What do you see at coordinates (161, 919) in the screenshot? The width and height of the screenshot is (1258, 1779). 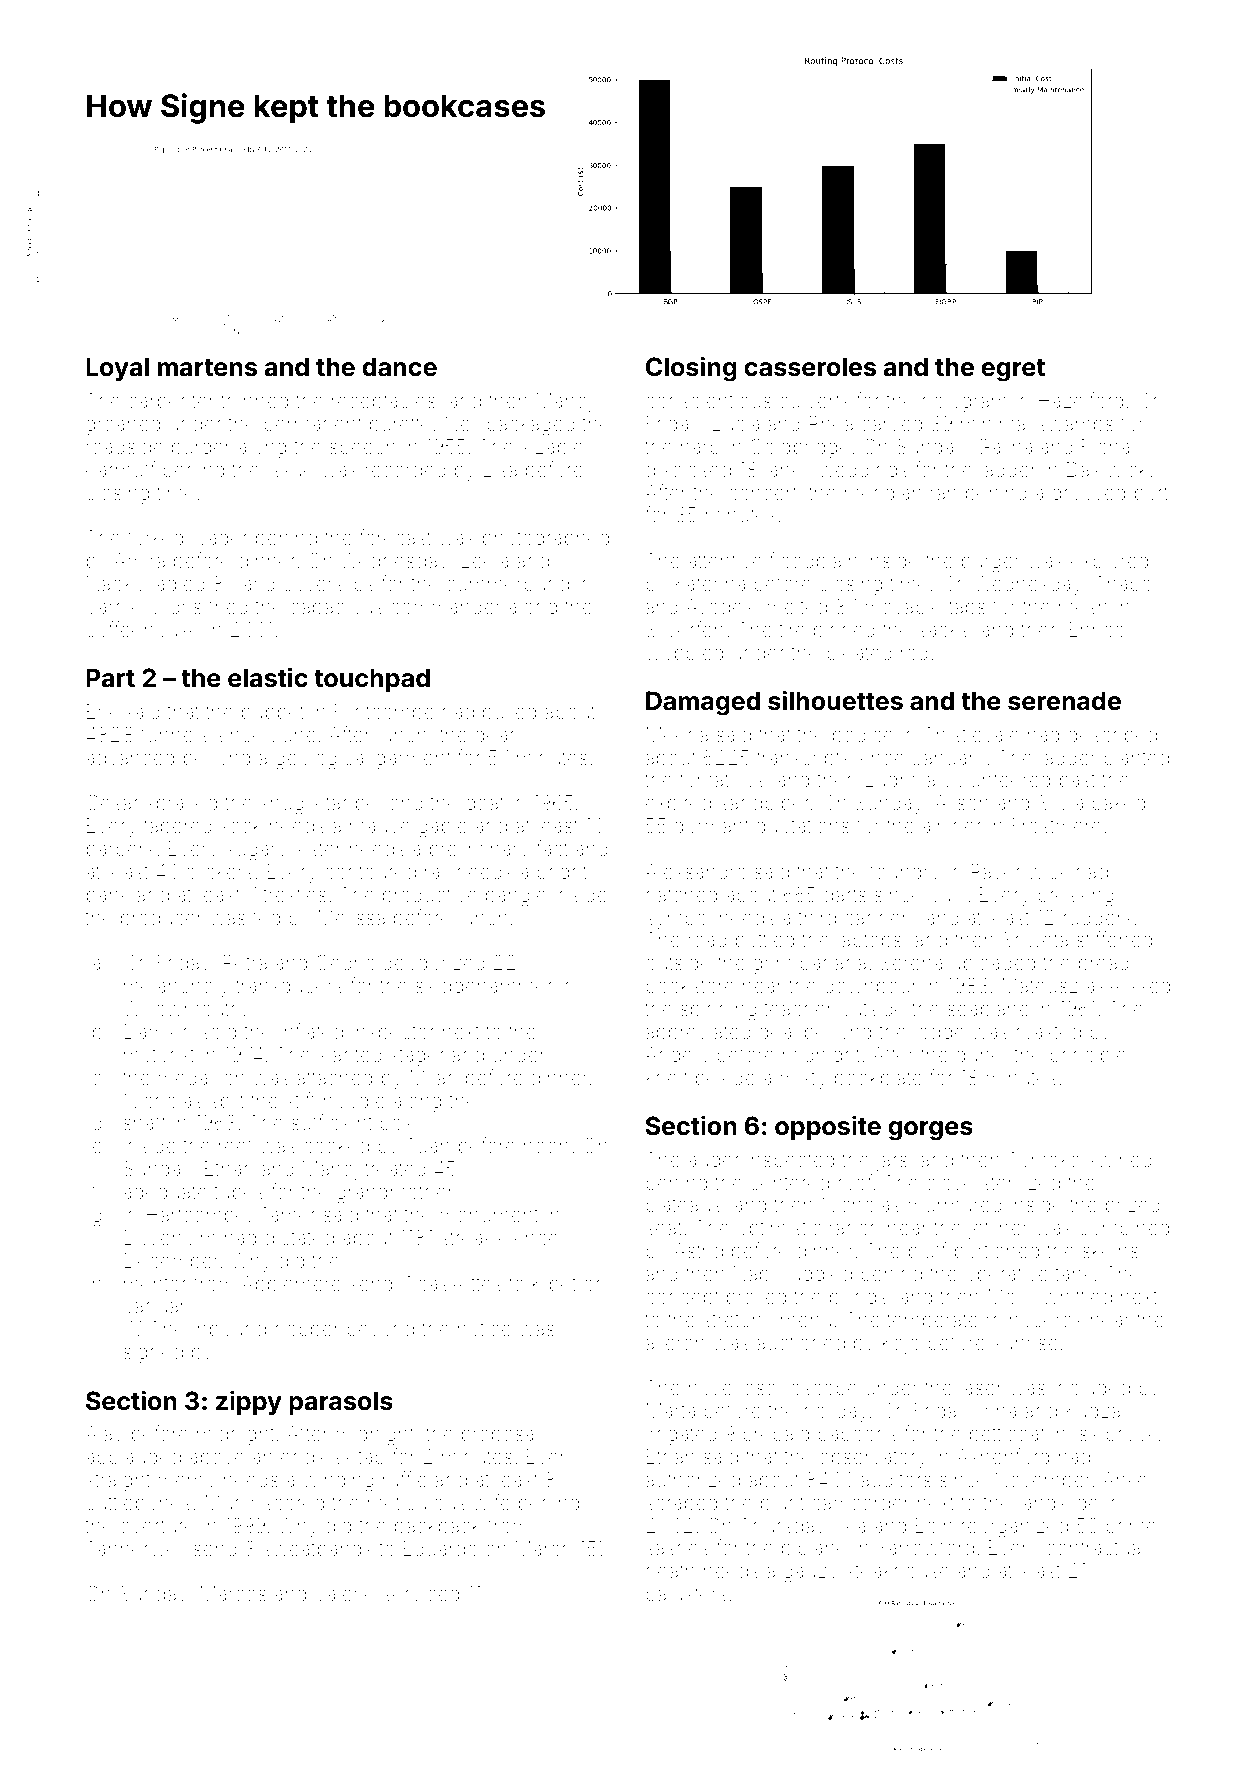 I see `producer` at bounding box center [161, 919].
